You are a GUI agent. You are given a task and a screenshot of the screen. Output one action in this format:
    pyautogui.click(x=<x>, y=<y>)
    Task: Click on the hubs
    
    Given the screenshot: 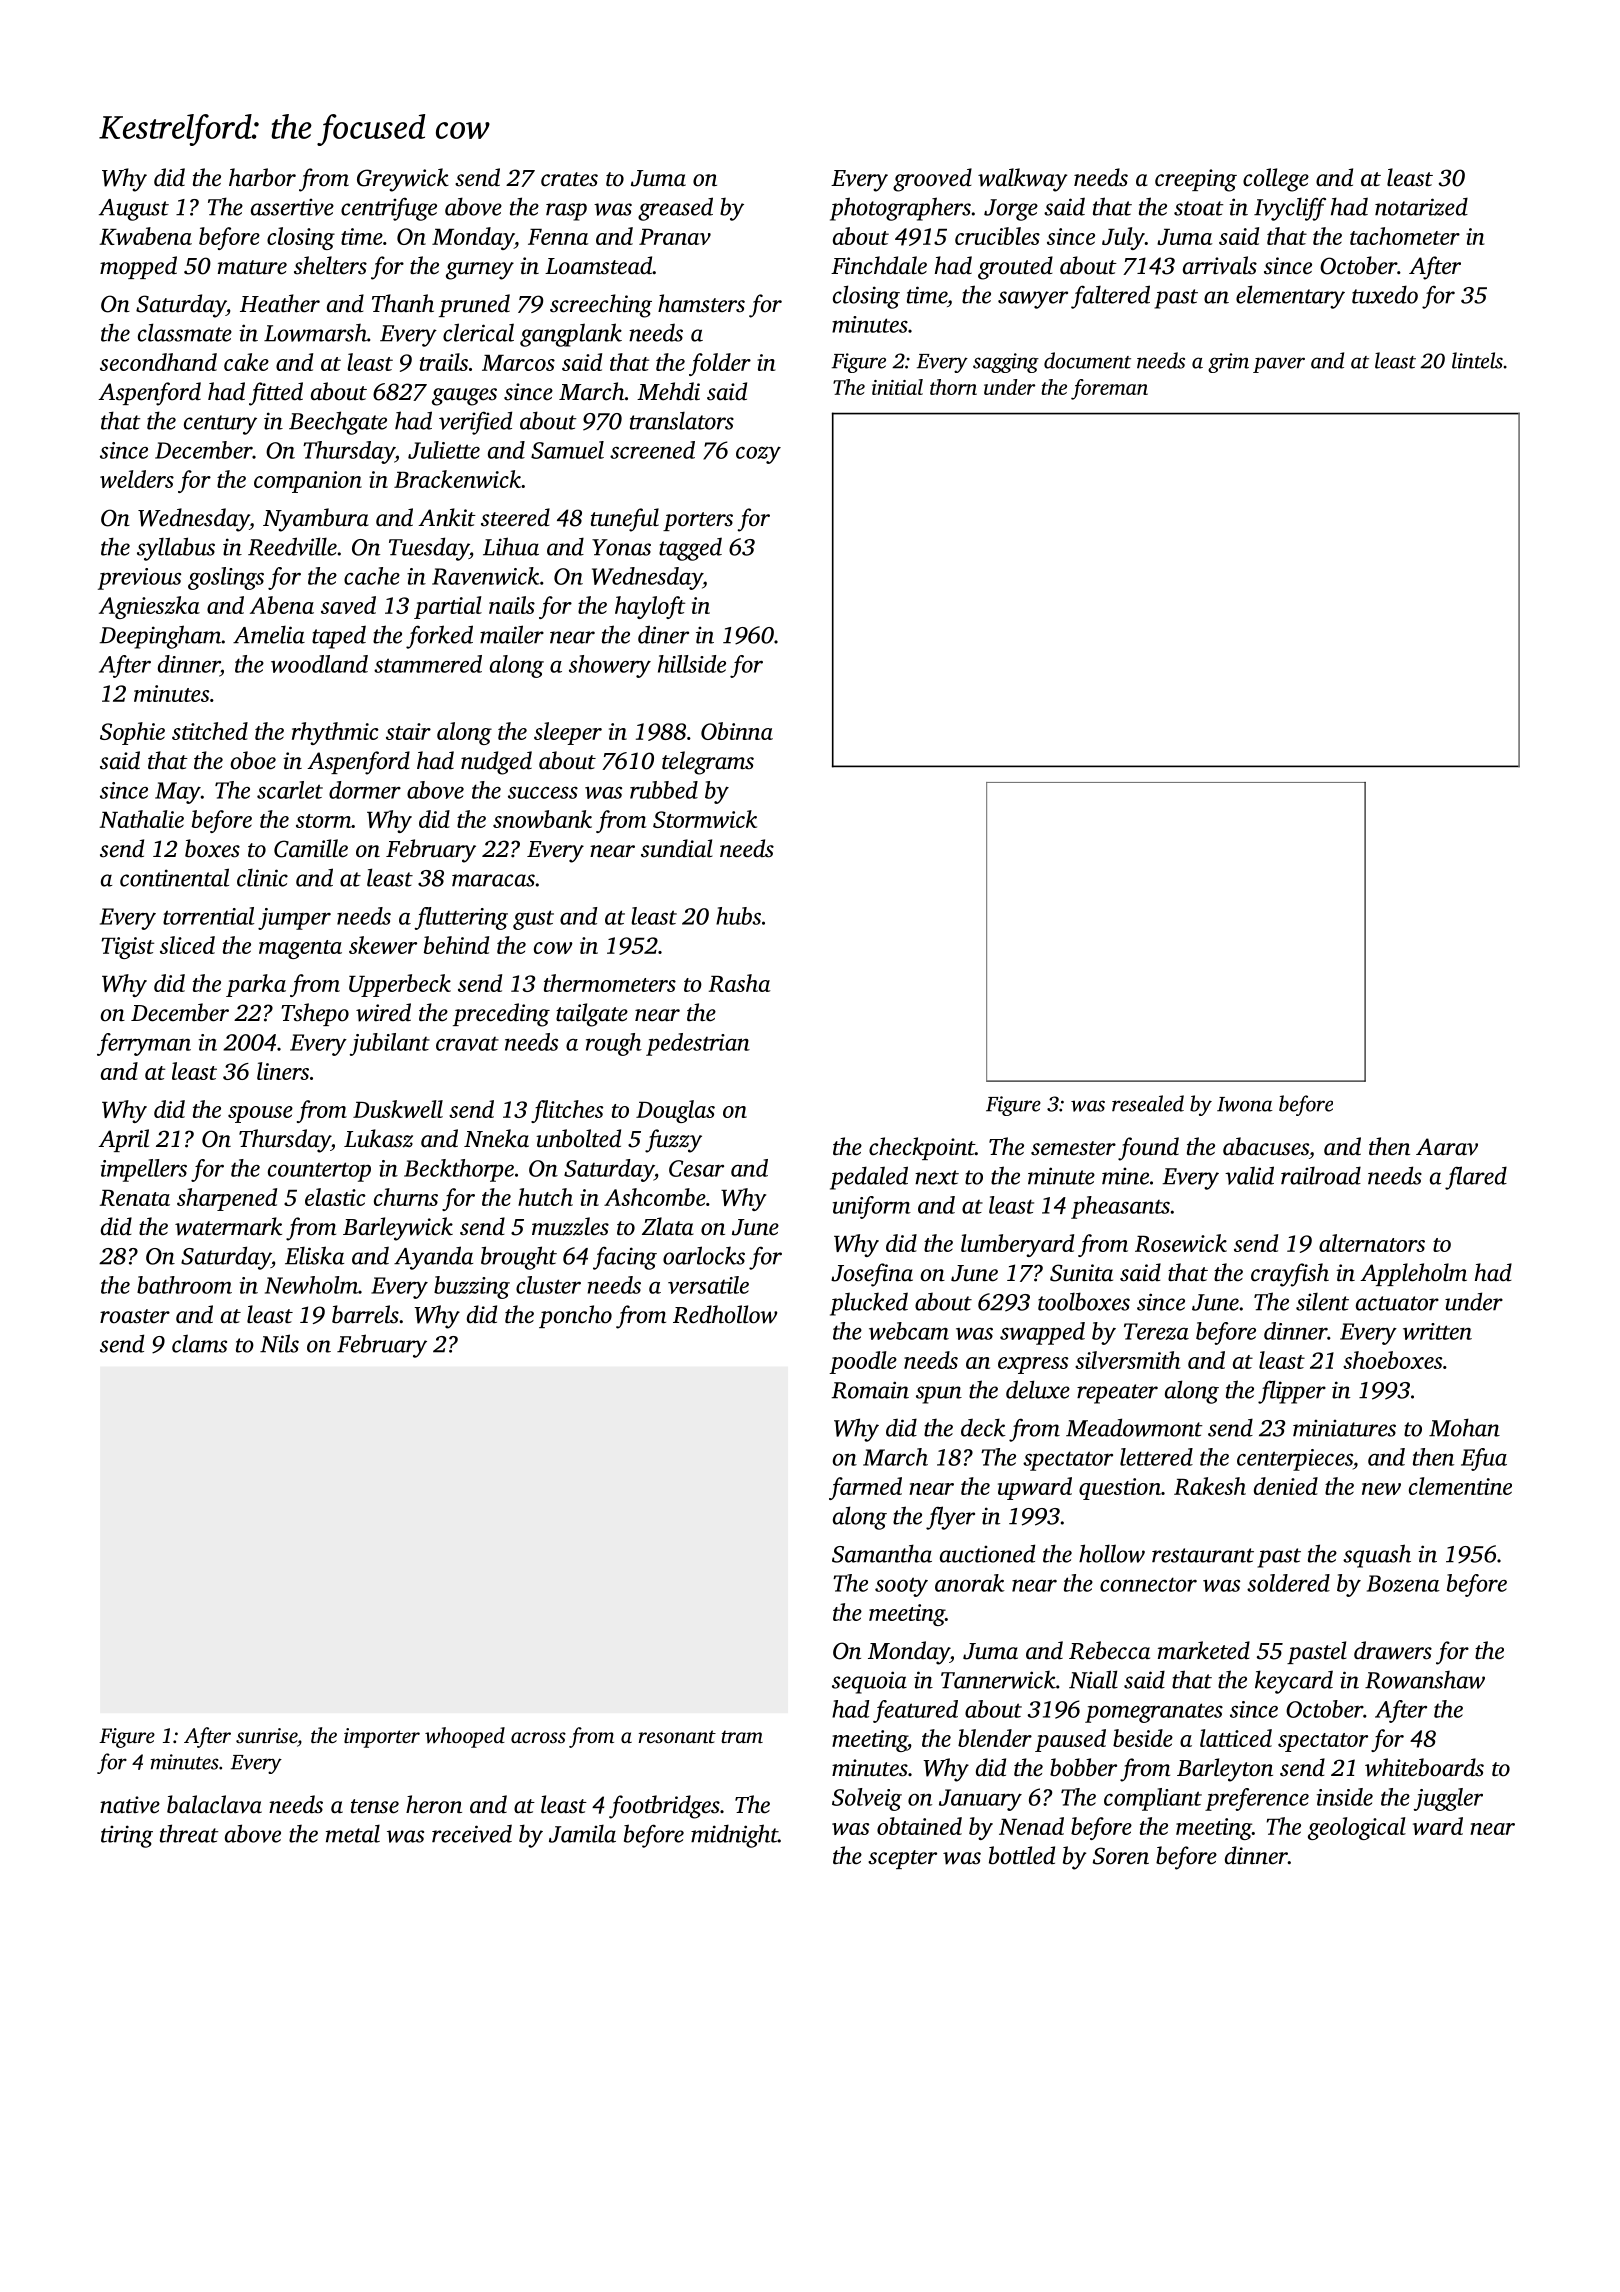 What is the action you would take?
    pyautogui.click(x=738, y=916)
